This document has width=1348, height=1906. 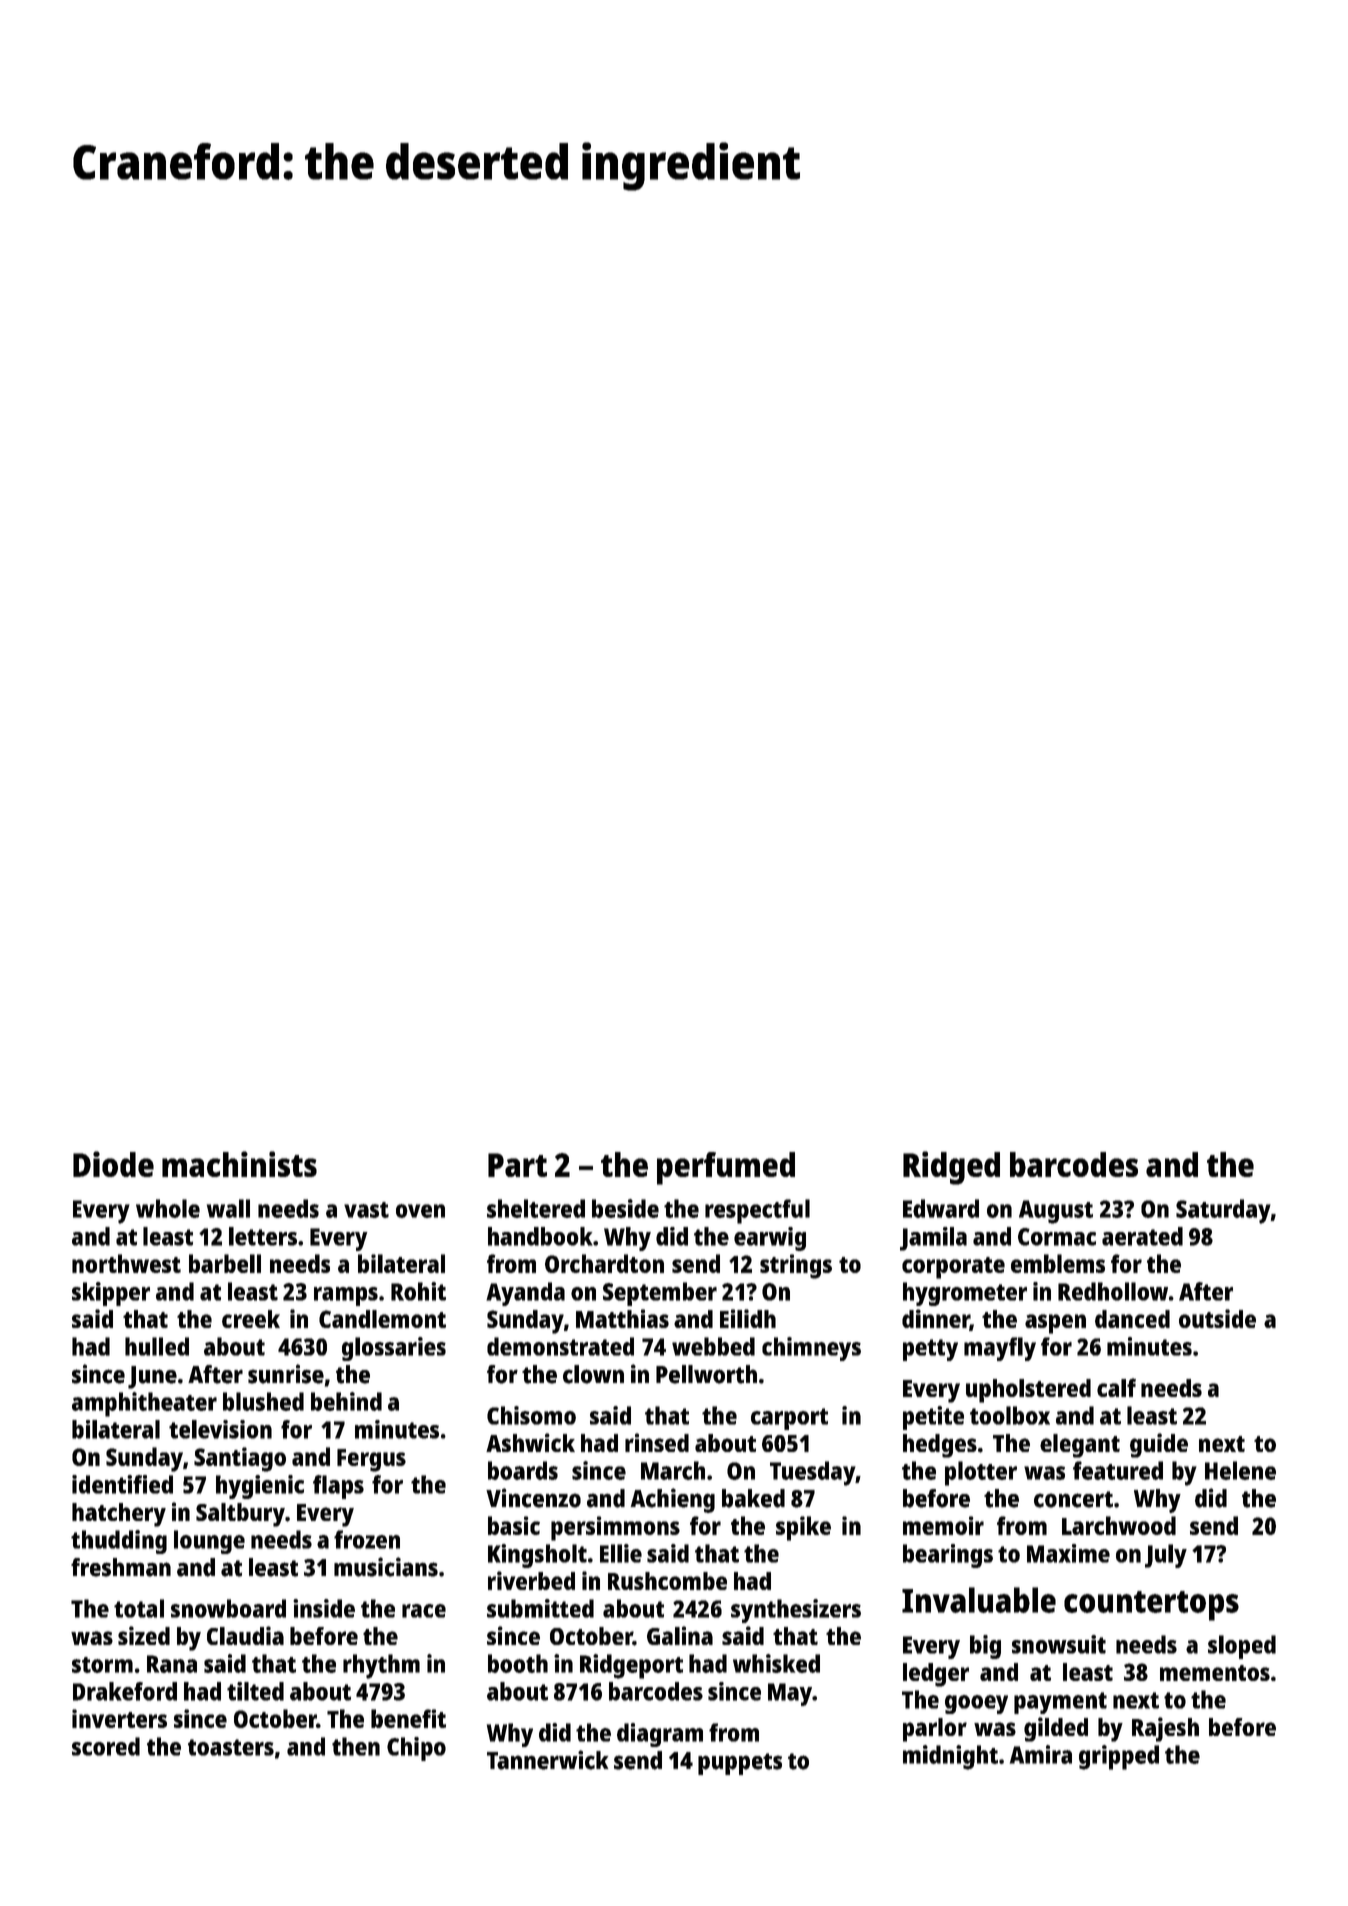 What do you see at coordinates (540, 1236) in the document?
I see `handbook` at bounding box center [540, 1236].
